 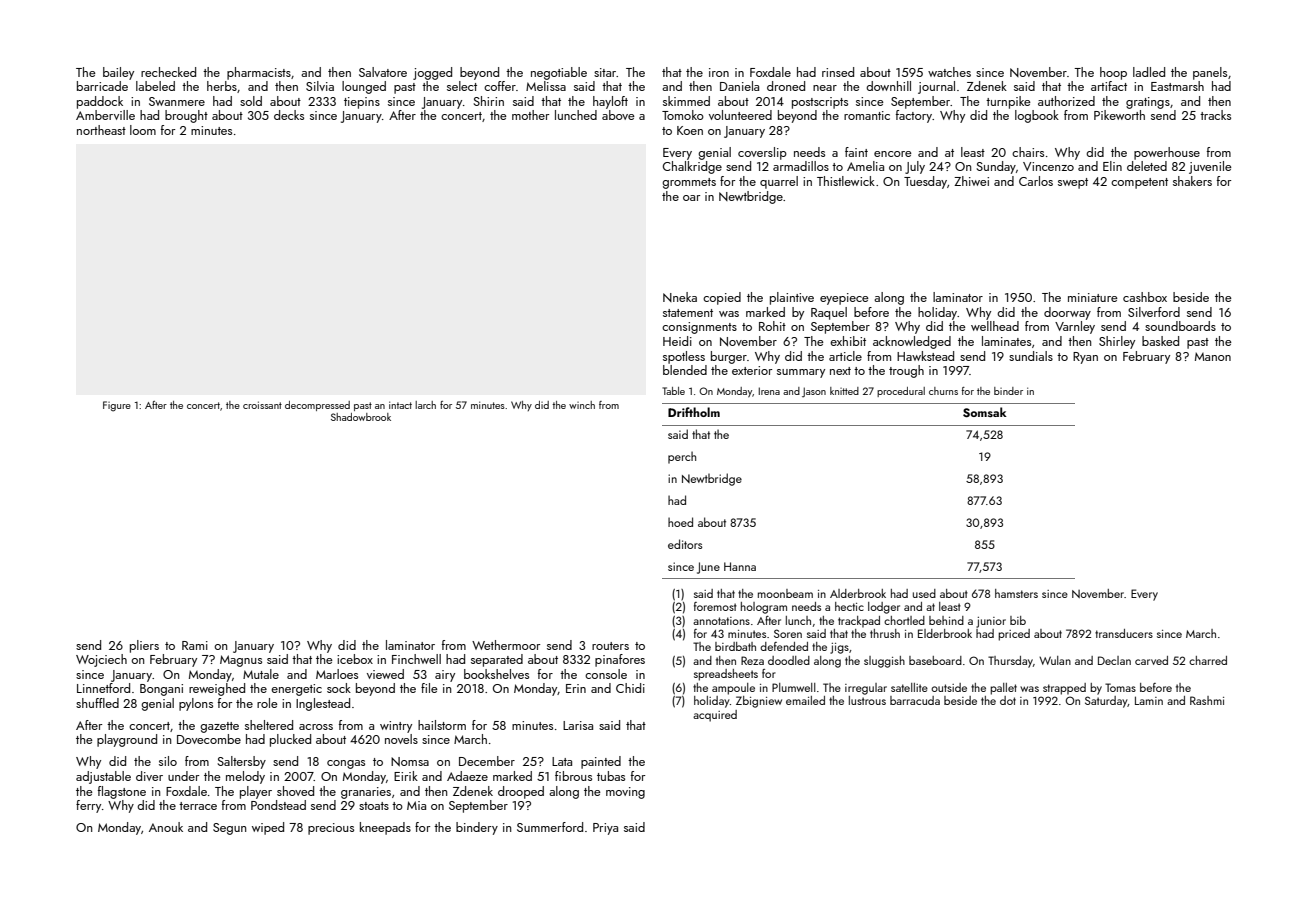 I want to click on Priya, so click(x=605, y=829).
